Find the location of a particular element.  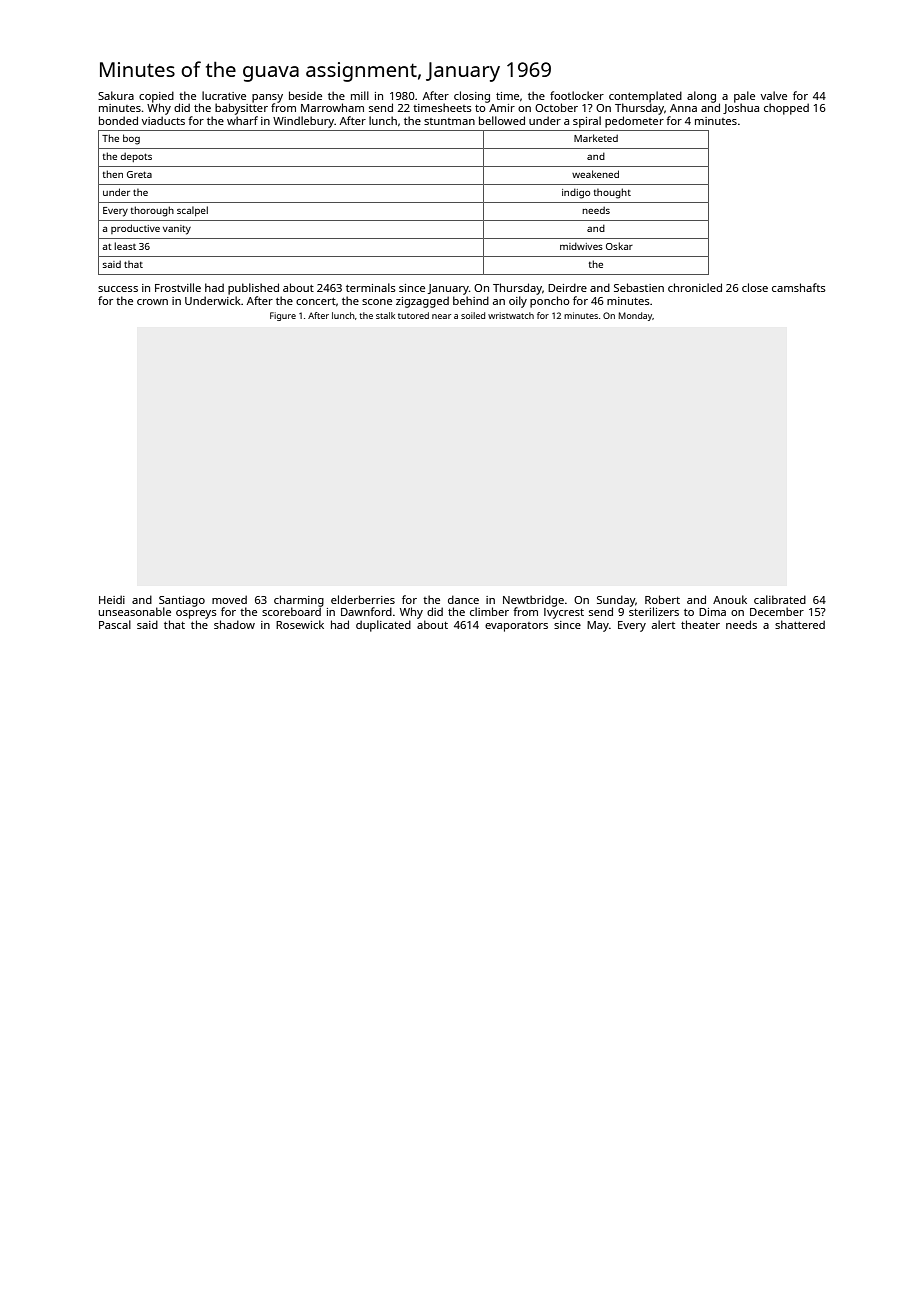

wharf is located at coordinates (242, 120).
